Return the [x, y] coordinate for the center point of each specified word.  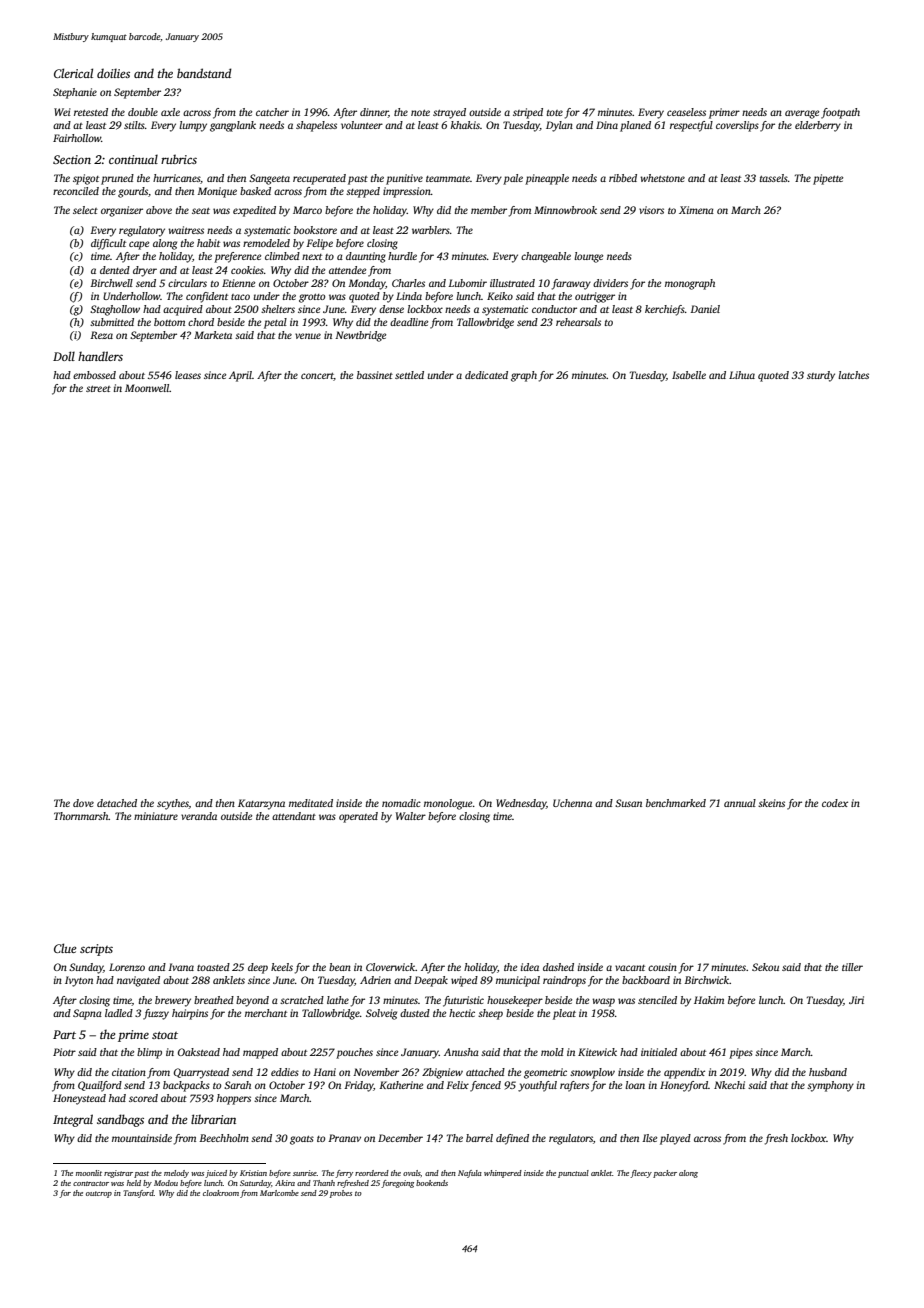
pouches [354, 1053]
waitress [186, 230]
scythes [173, 804]
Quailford [100, 1086]
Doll [64, 356]
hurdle [402, 256]
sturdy [821, 376]
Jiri [856, 1000]
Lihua [742, 375]
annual [740, 803]
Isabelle [689, 375]
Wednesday [521, 804]
